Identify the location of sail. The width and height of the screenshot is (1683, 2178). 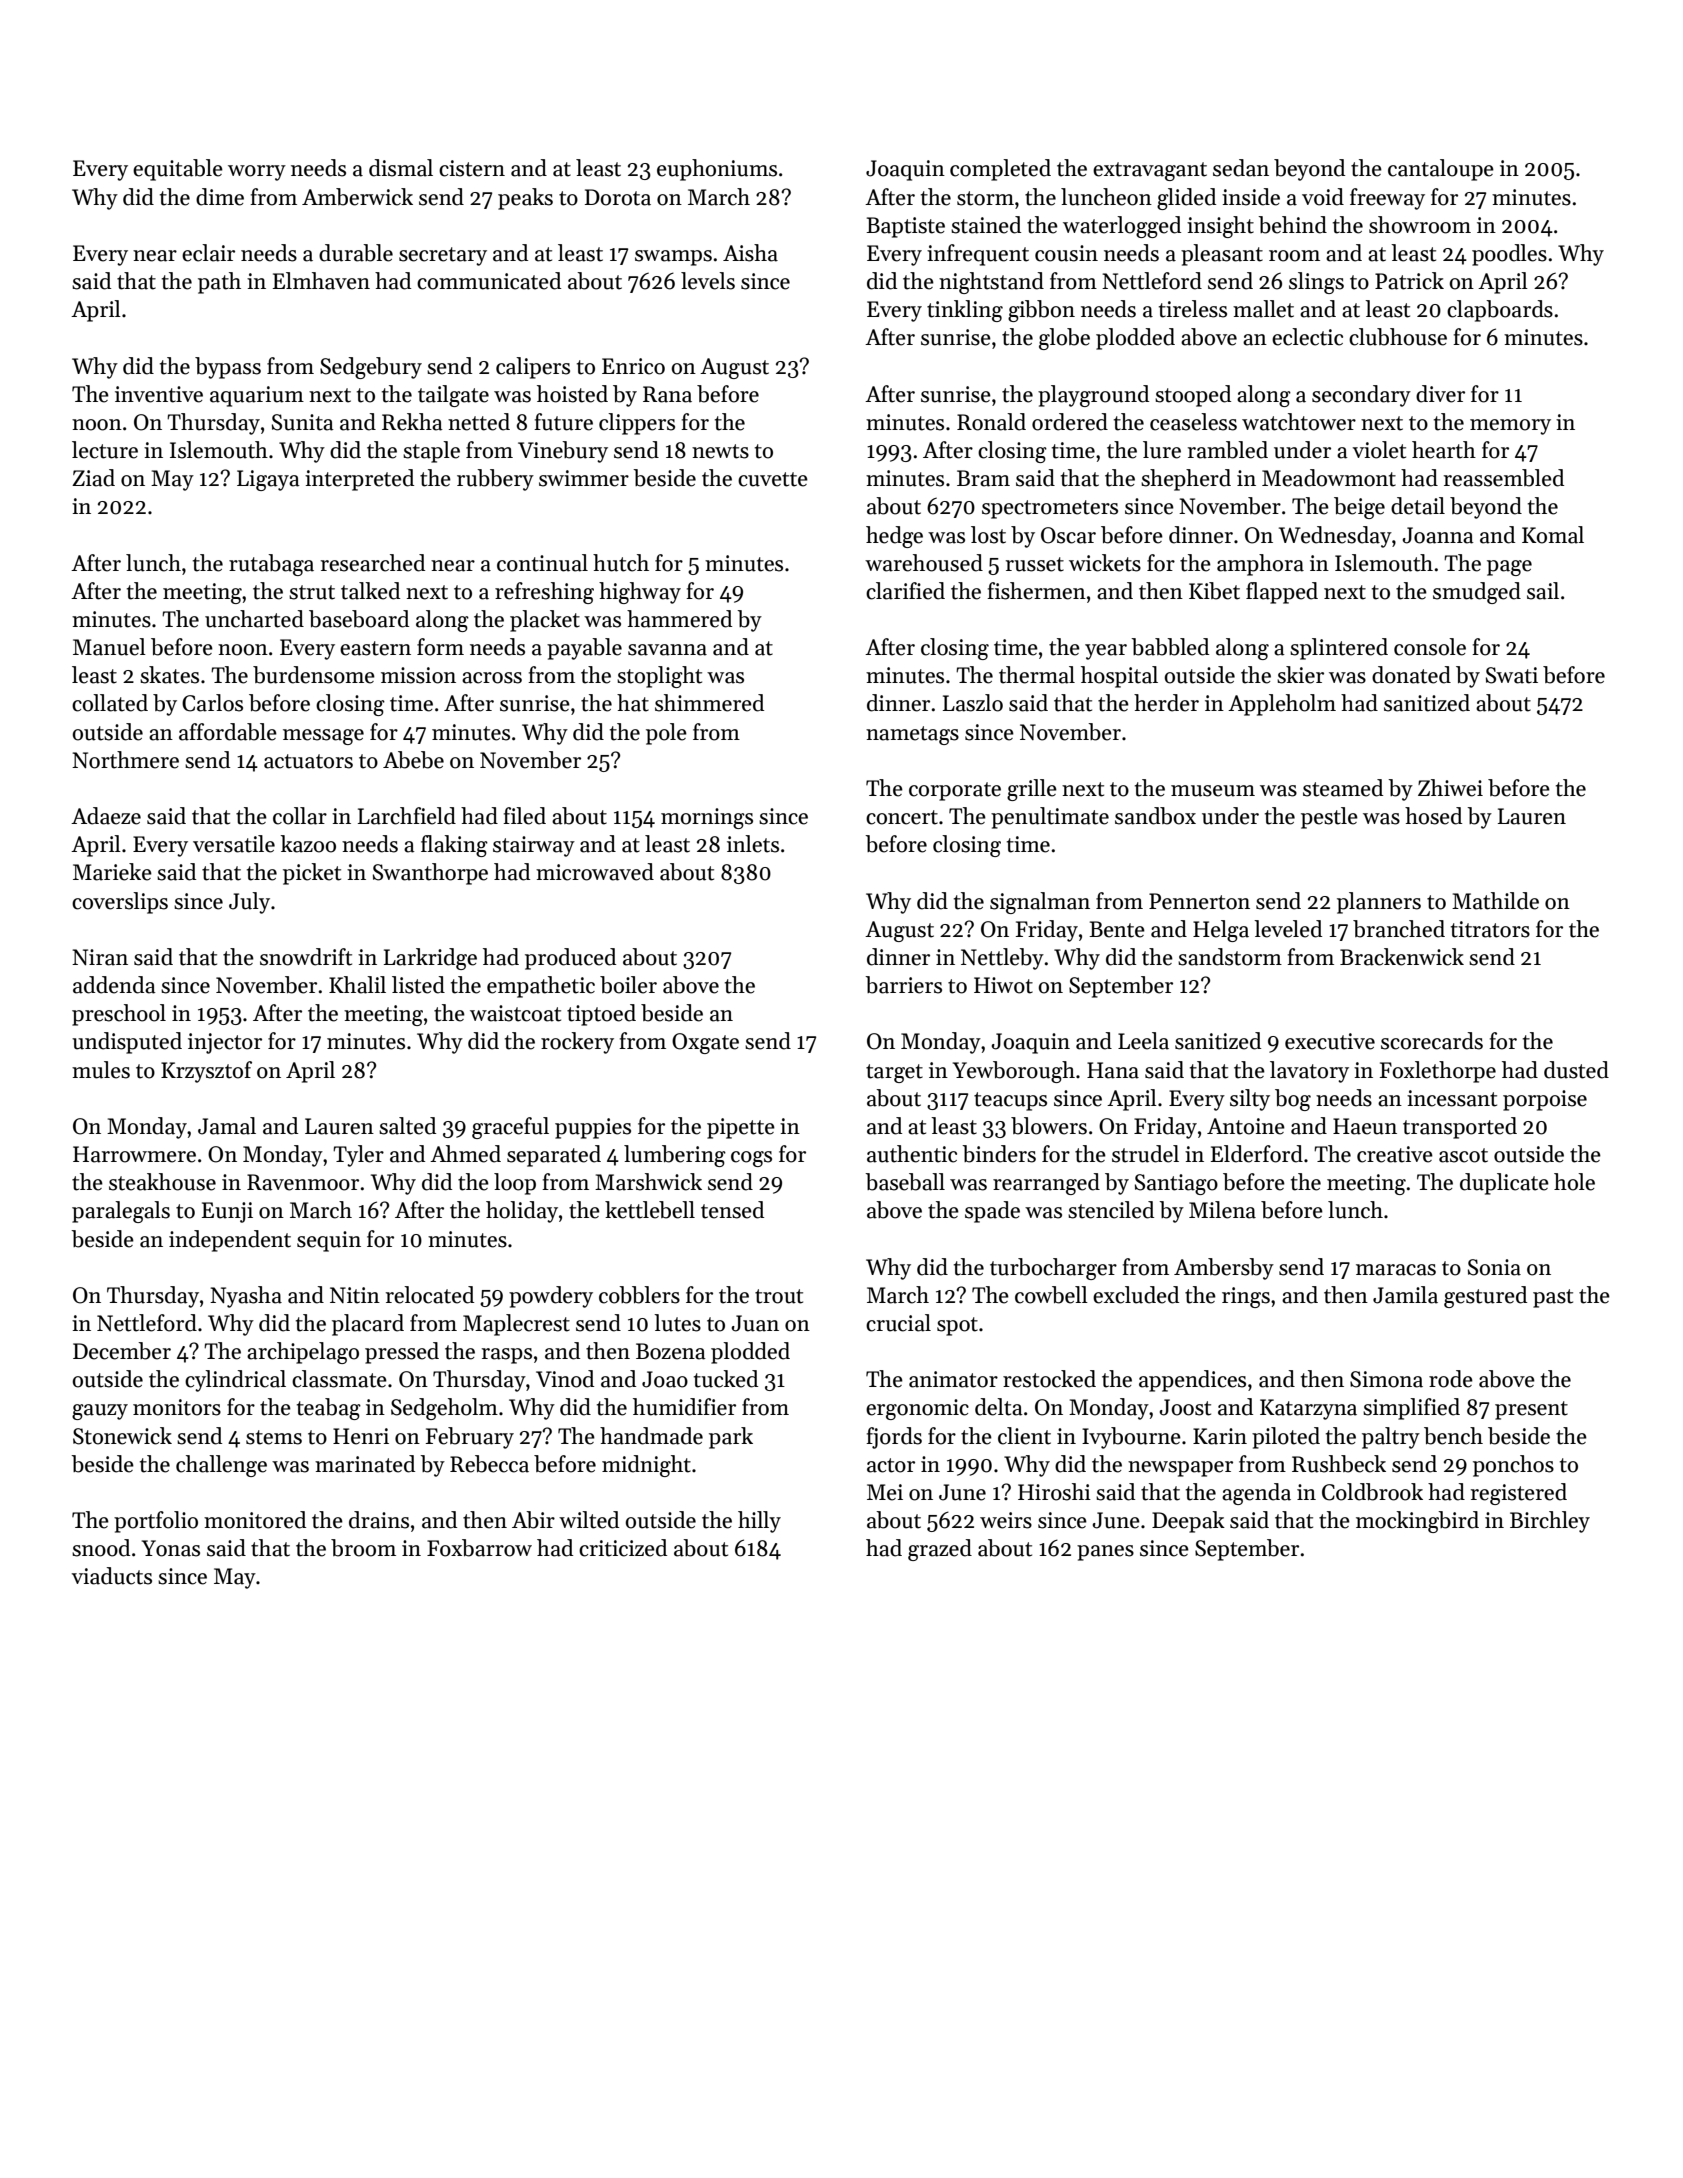
(1543, 591).
